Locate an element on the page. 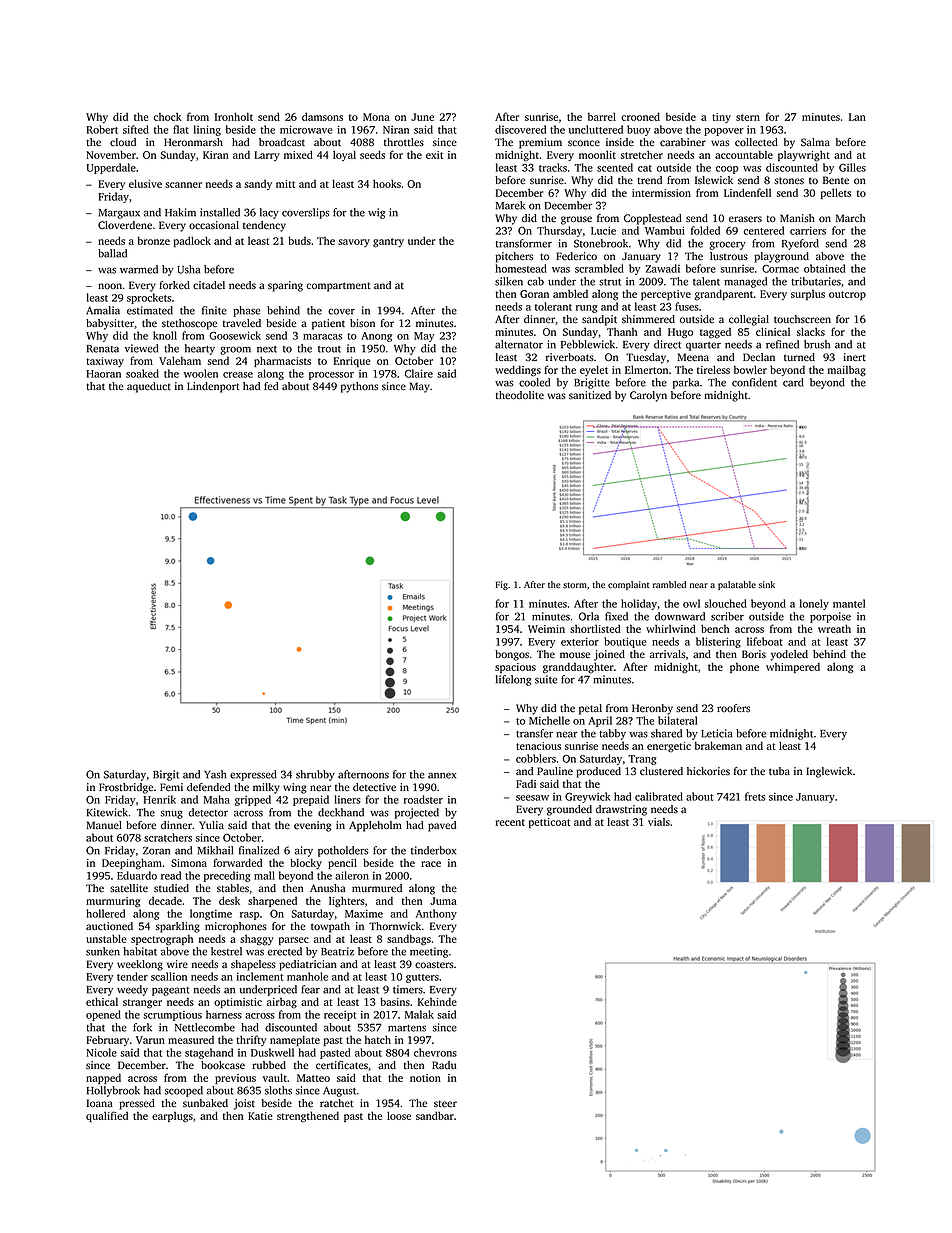 This page has width=952, height=1233. Lindenport is located at coordinates (213, 387).
